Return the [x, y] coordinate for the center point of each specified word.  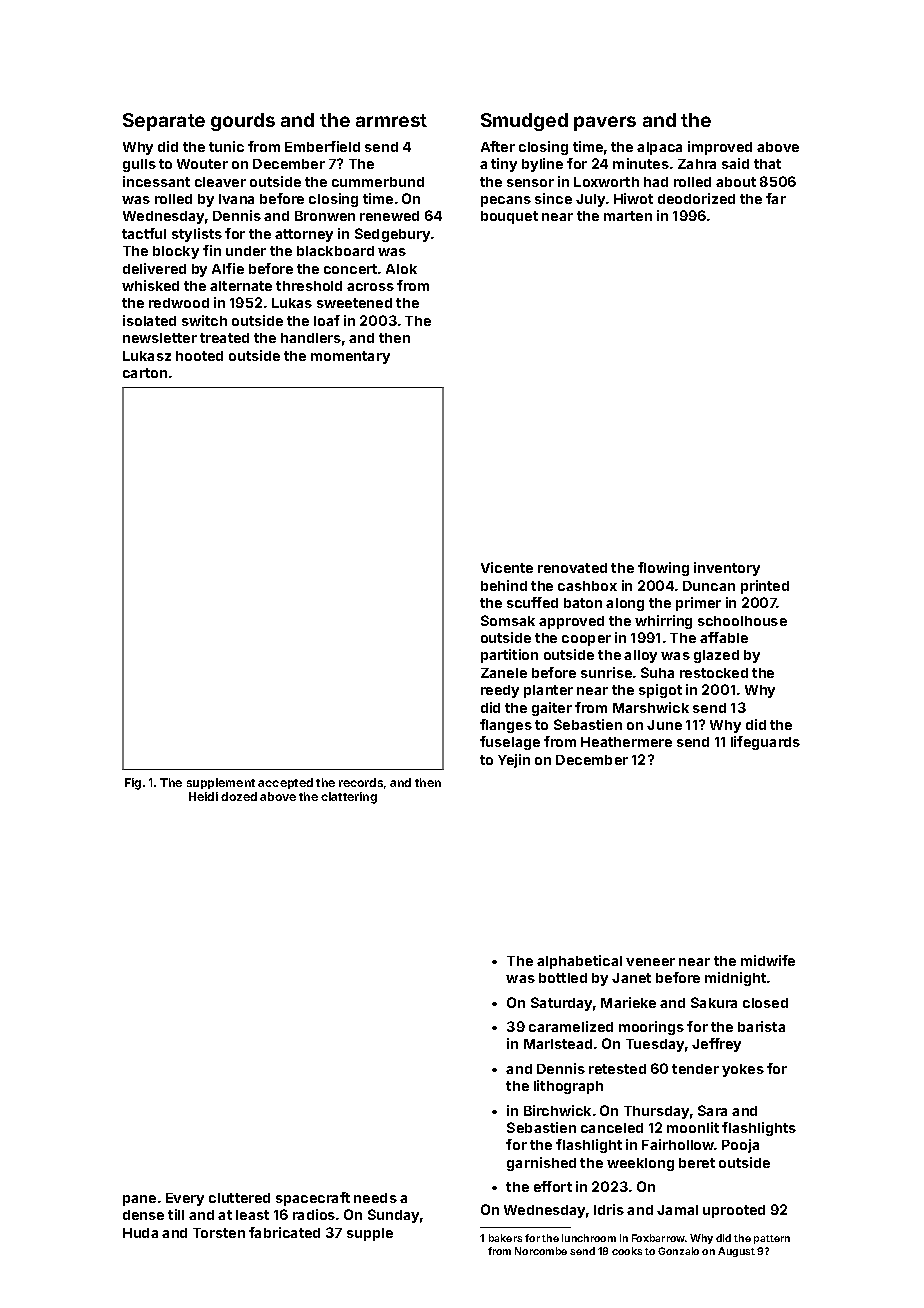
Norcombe [541, 1251]
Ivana [236, 199]
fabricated [284, 1232]
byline [542, 165]
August [736, 1252]
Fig [133, 784]
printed [765, 587]
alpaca [659, 148]
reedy [500, 691]
